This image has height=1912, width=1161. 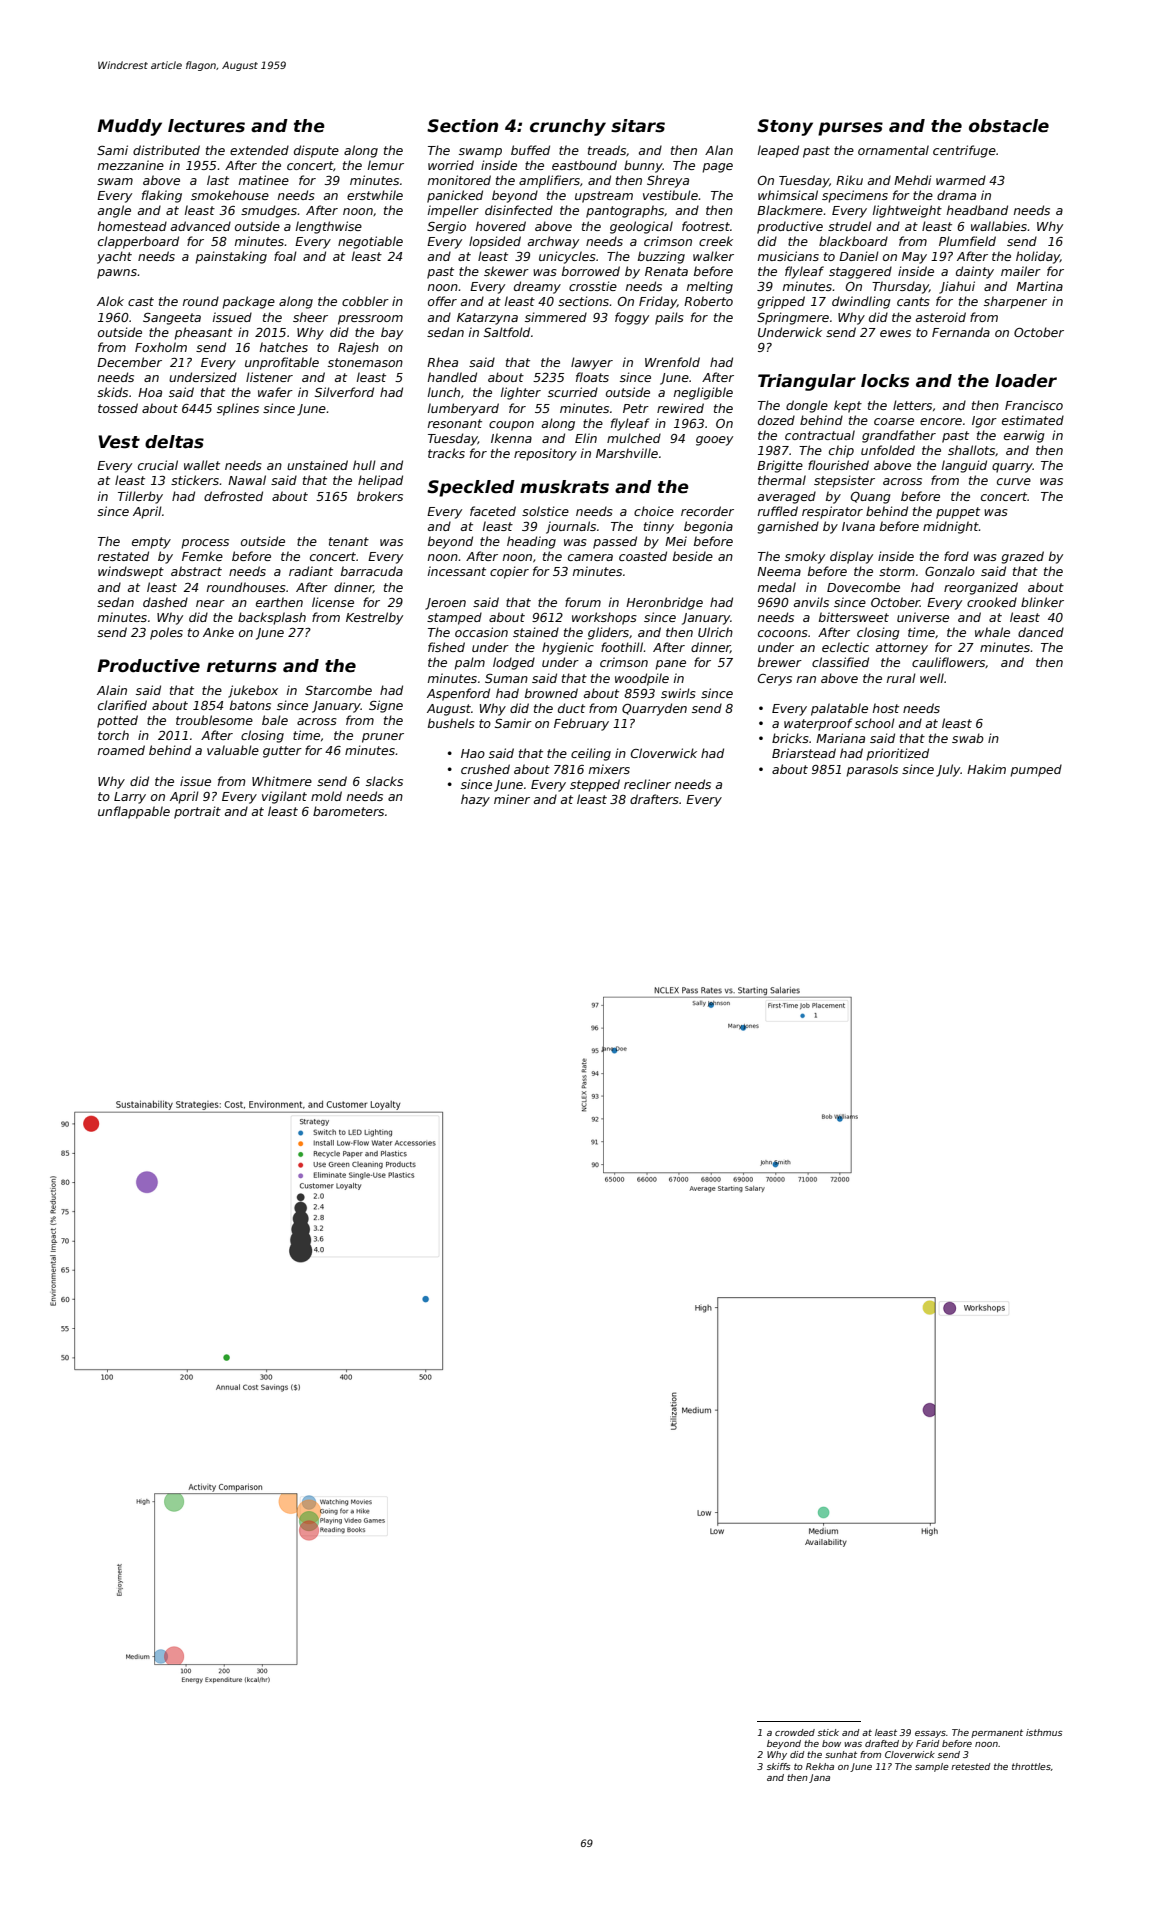 I want to click on hazy, so click(x=475, y=800).
